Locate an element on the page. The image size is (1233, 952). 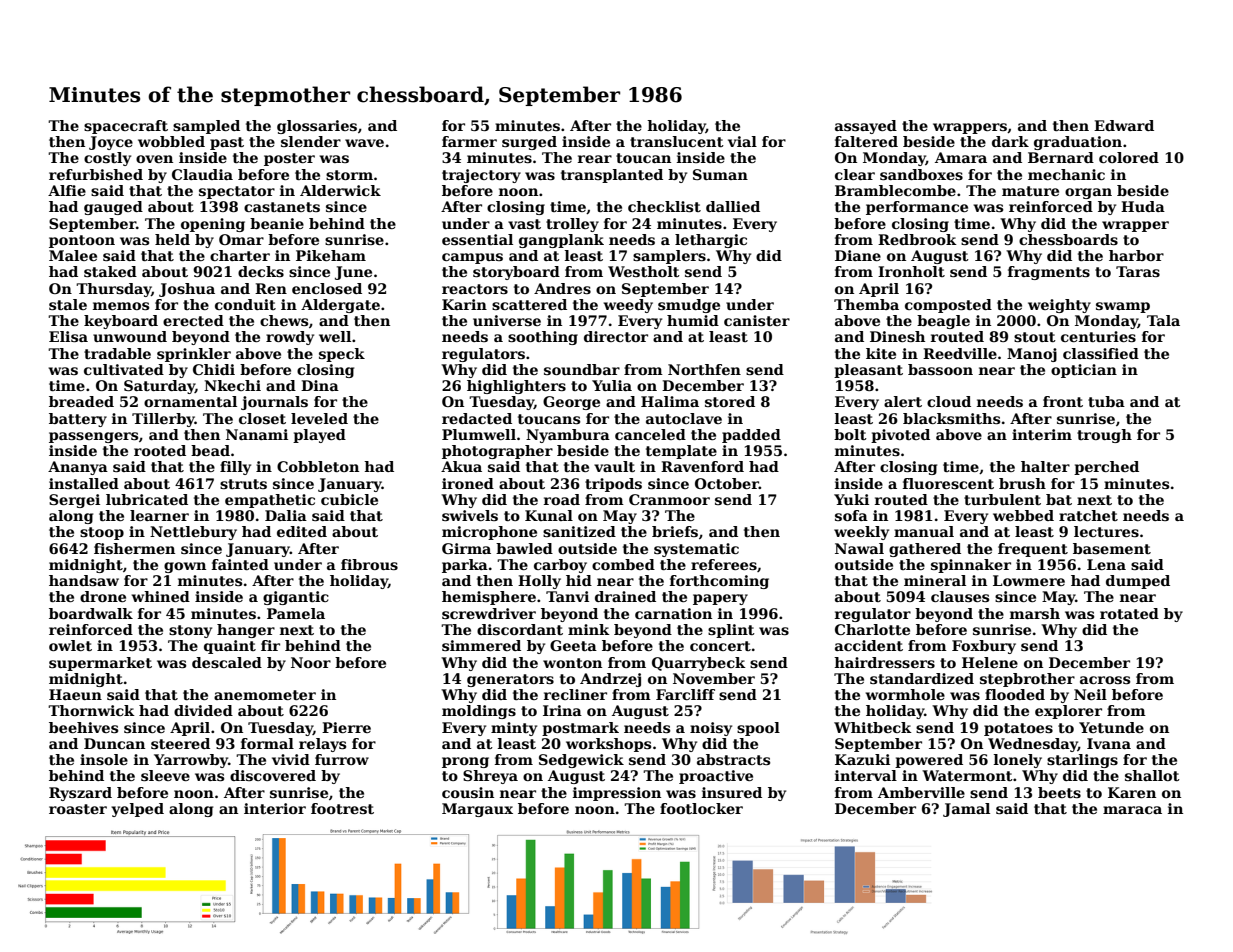
hairdressers is located at coordinates (884, 662).
